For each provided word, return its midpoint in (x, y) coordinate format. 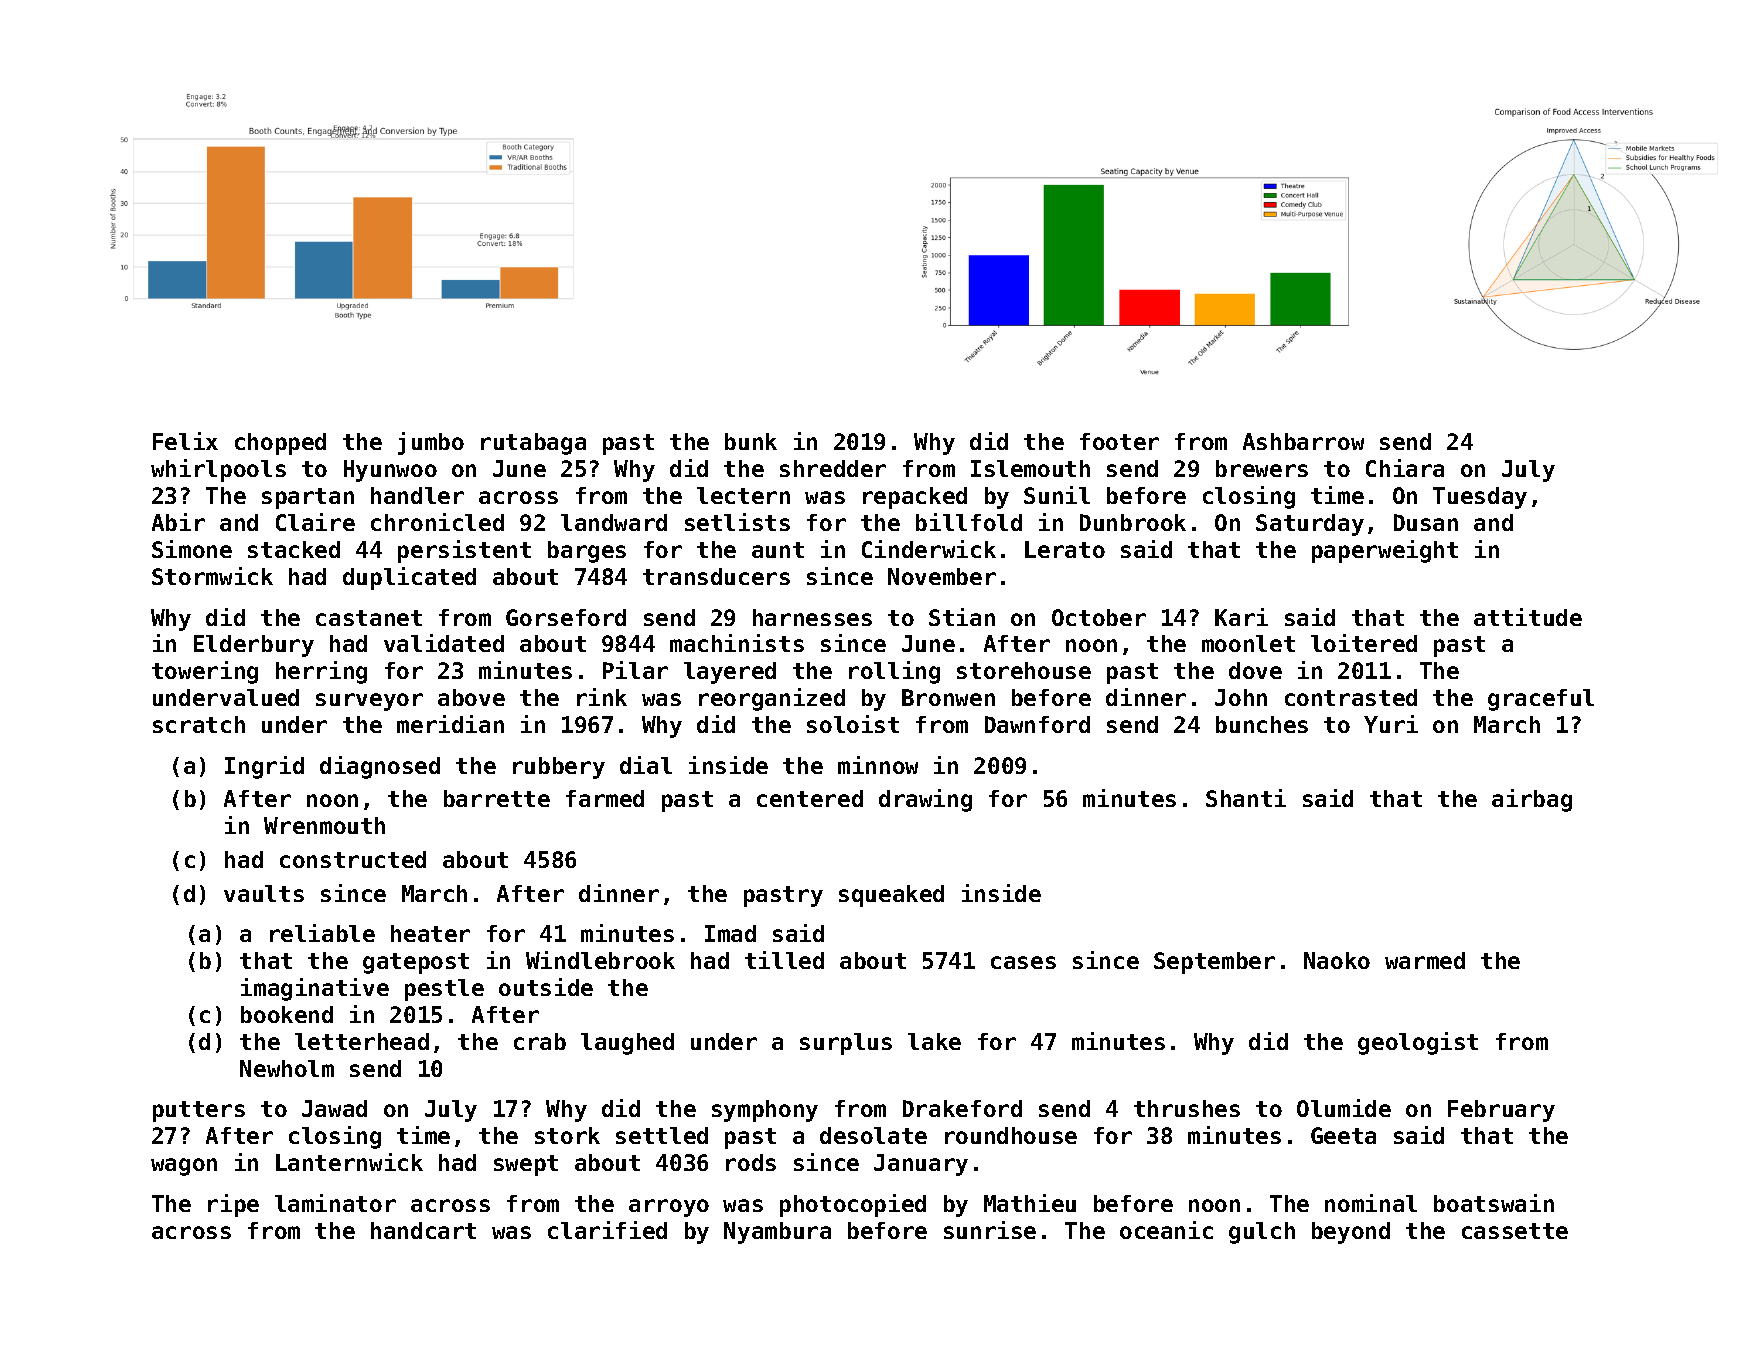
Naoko (1337, 960)
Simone (192, 549)
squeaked (891, 896)
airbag (1532, 800)
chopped (280, 444)
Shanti (1246, 798)
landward (614, 522)
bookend (287, 1014)
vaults (264, 893)
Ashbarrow (1303, 441)
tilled (784, 960)
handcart (423, 1230)
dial (646, 765)
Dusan (1426, 522)
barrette (497, 798)
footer (1119, 441)
